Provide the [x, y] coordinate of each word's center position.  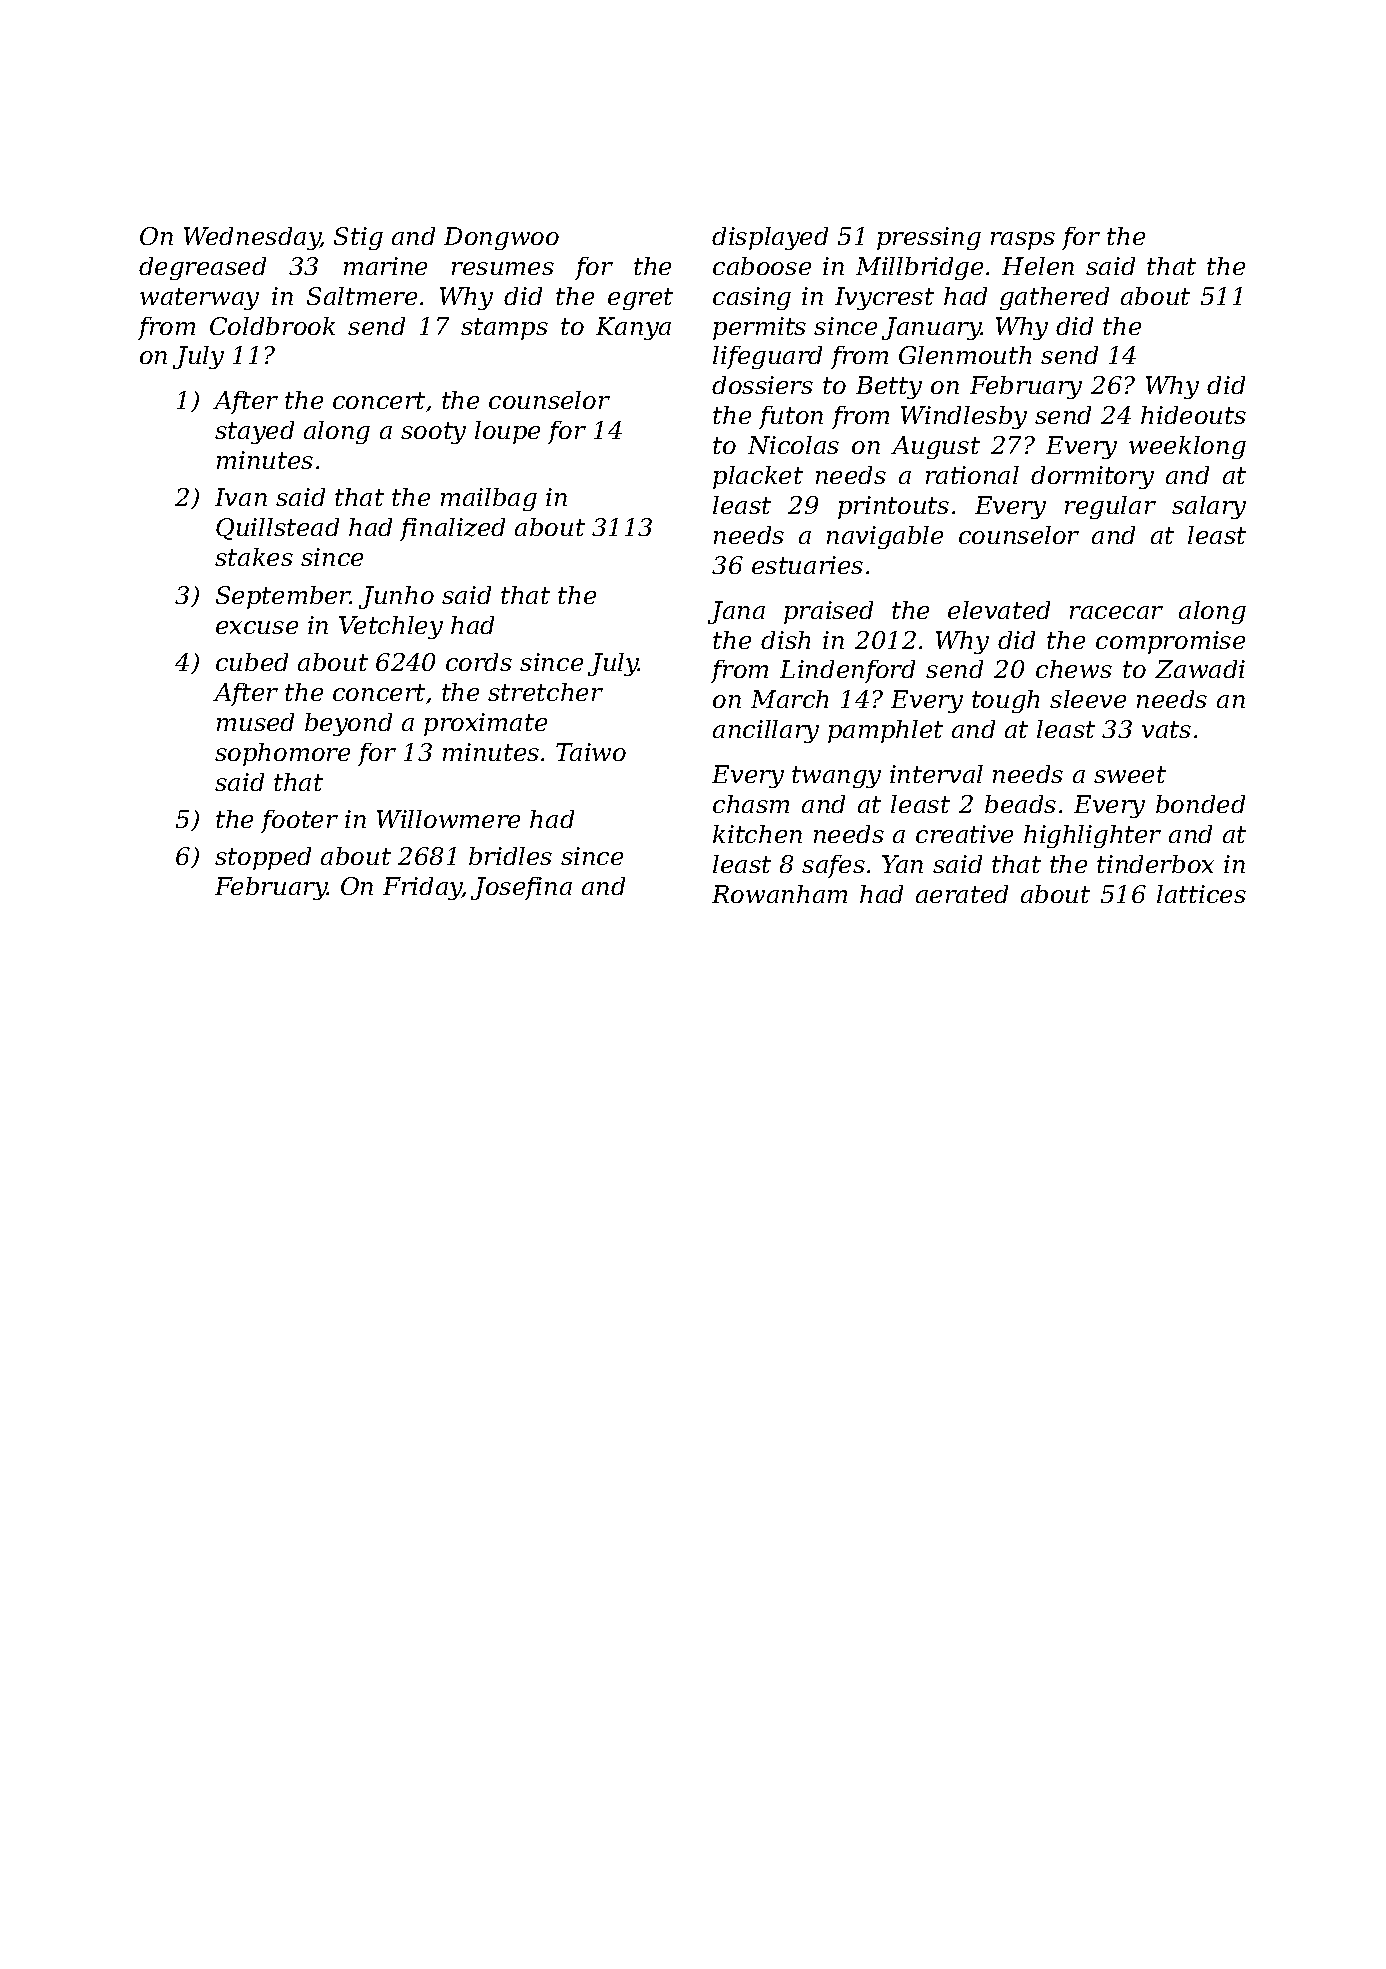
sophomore [282, 754]
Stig [358, 238]
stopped [263, 858]
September [283, 597]
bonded [1200, 804]
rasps [1023, 241]
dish [785, 640]
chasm [751, 804]
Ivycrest [884, 298]
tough [1005, 701]
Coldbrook [272, 326]
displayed [770, 238]
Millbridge [919, 268]
